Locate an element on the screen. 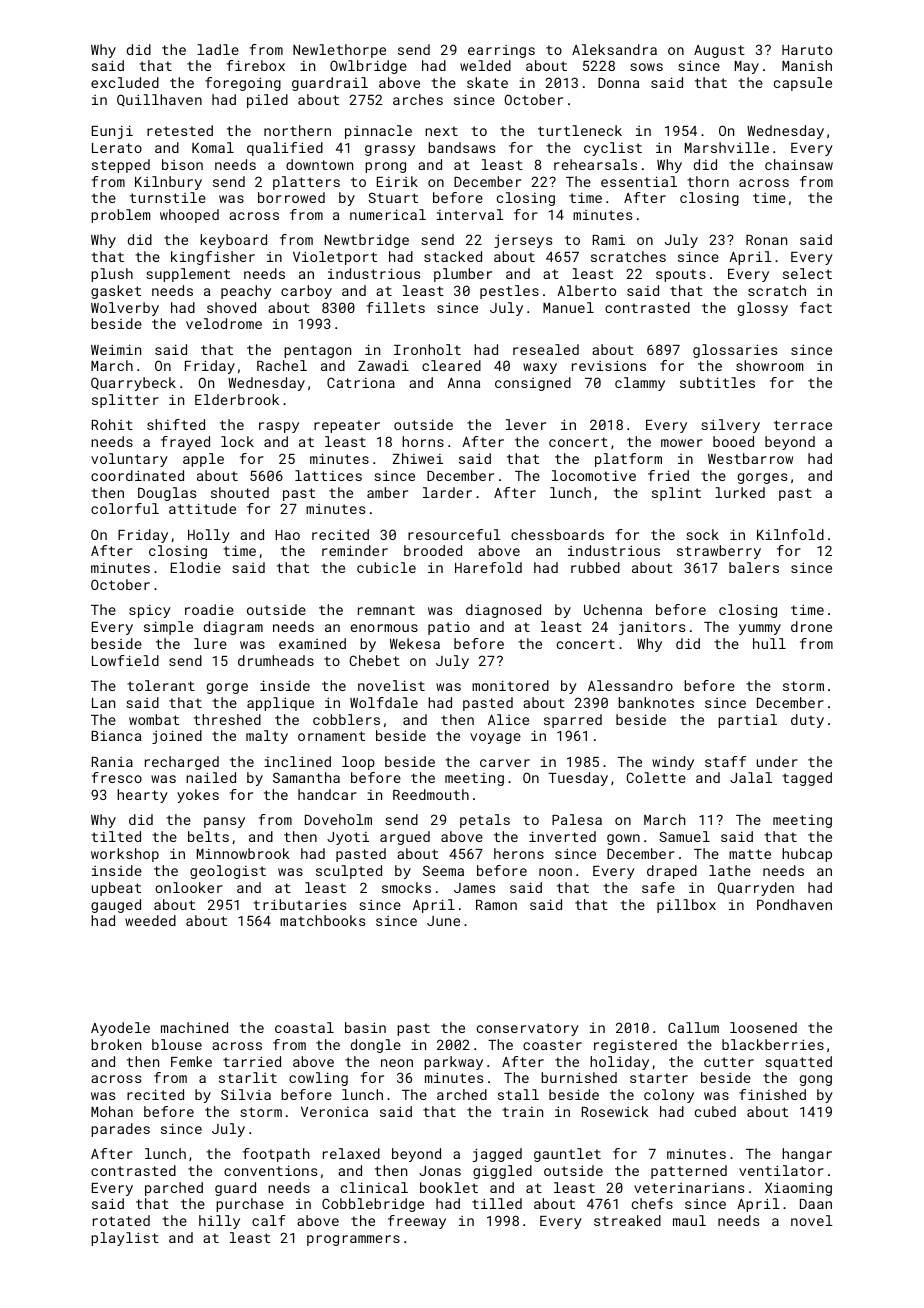 The height and width of the screenshot is (1308, 924). Ayodele is located at coordinates (120, 1029).
